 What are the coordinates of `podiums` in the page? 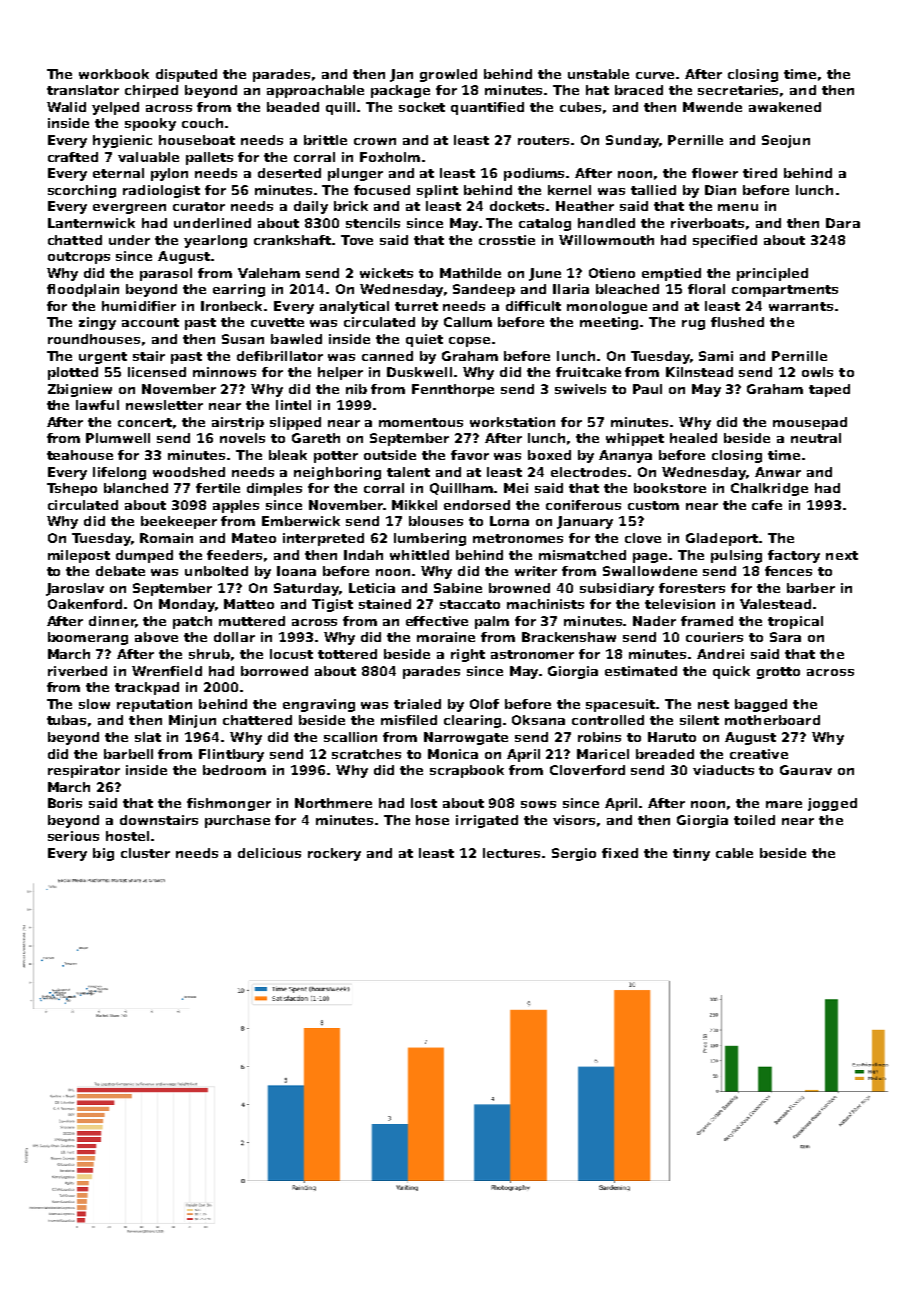 It's located at (534, 174).
